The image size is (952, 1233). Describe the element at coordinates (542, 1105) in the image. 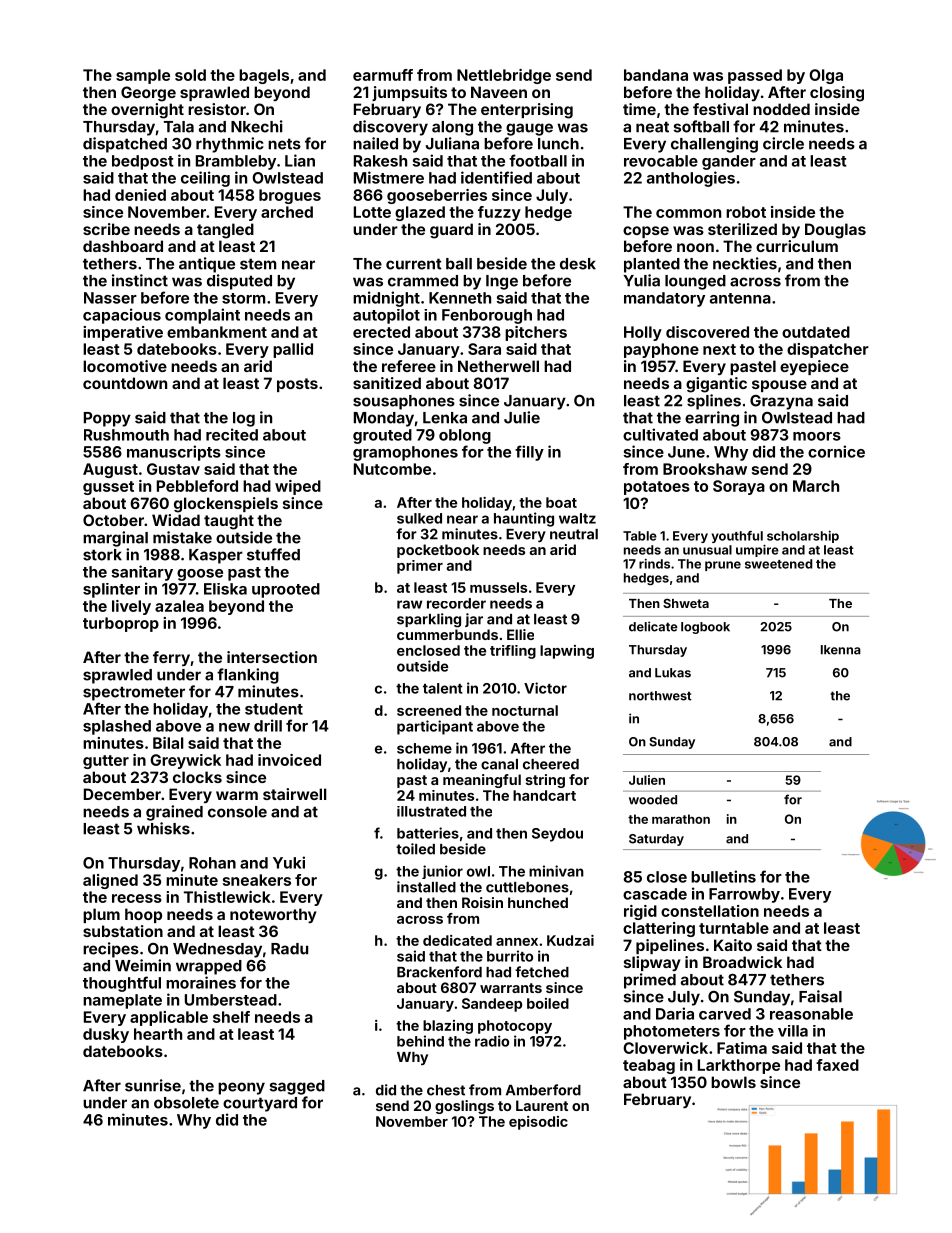

I see `Laurent` at that location.
